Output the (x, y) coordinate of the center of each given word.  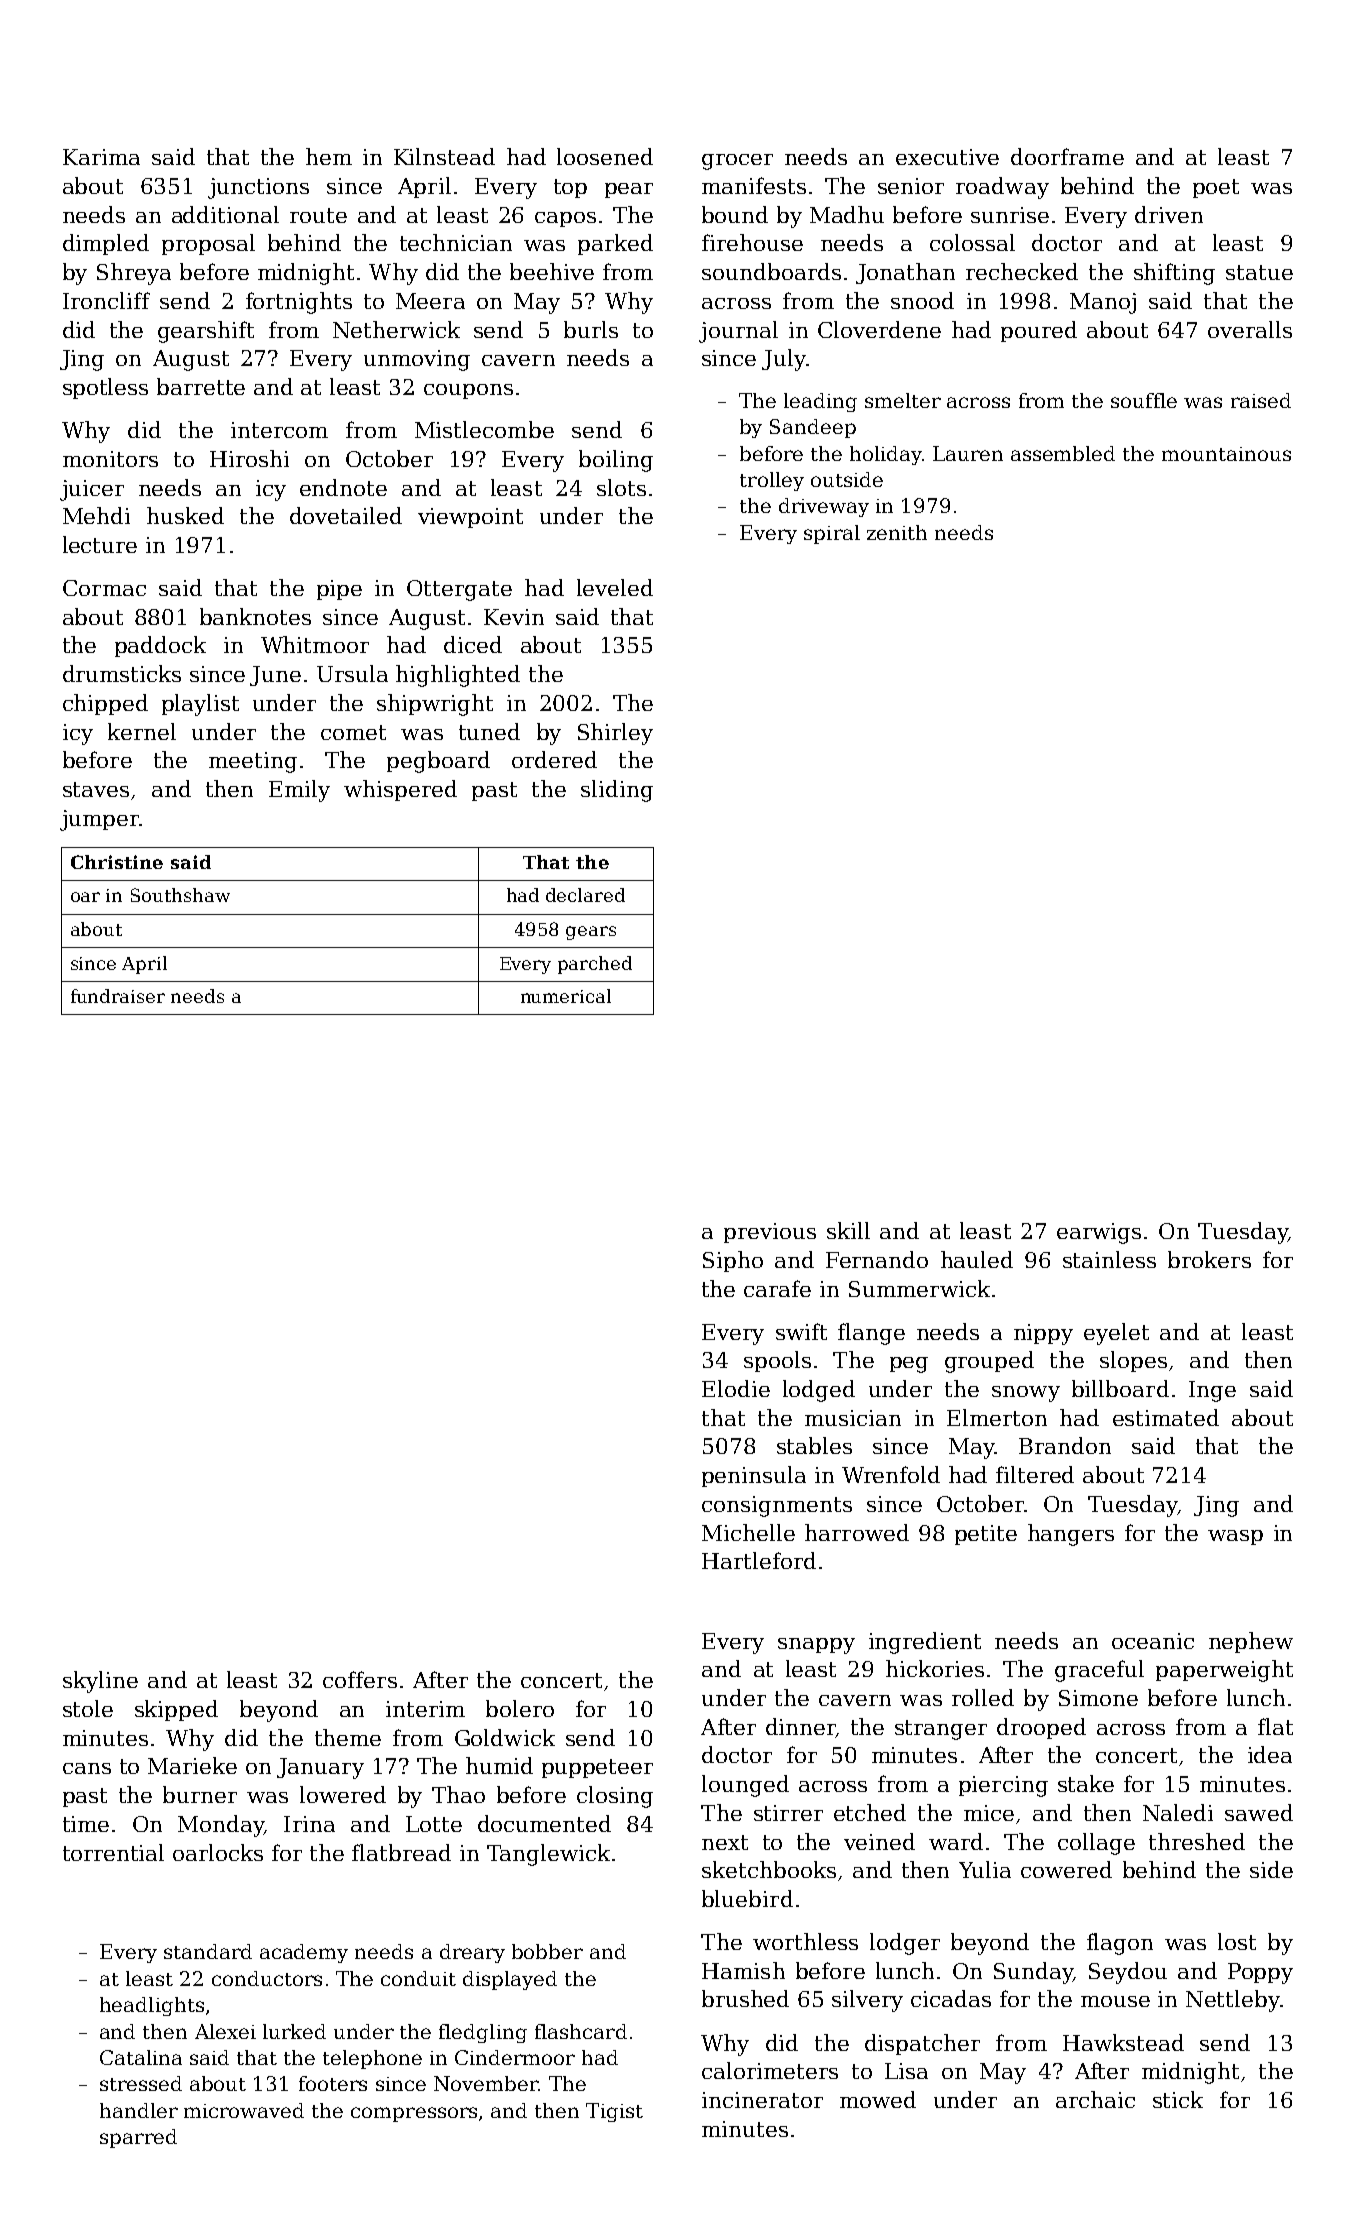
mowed (878, 2099)
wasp (1235, 1537)
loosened (605, 156)
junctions (258, 188)
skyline (100, 1682)
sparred (138, 2138)
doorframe (1067, 156)
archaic (1095, 2099)
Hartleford (759, 1560)
